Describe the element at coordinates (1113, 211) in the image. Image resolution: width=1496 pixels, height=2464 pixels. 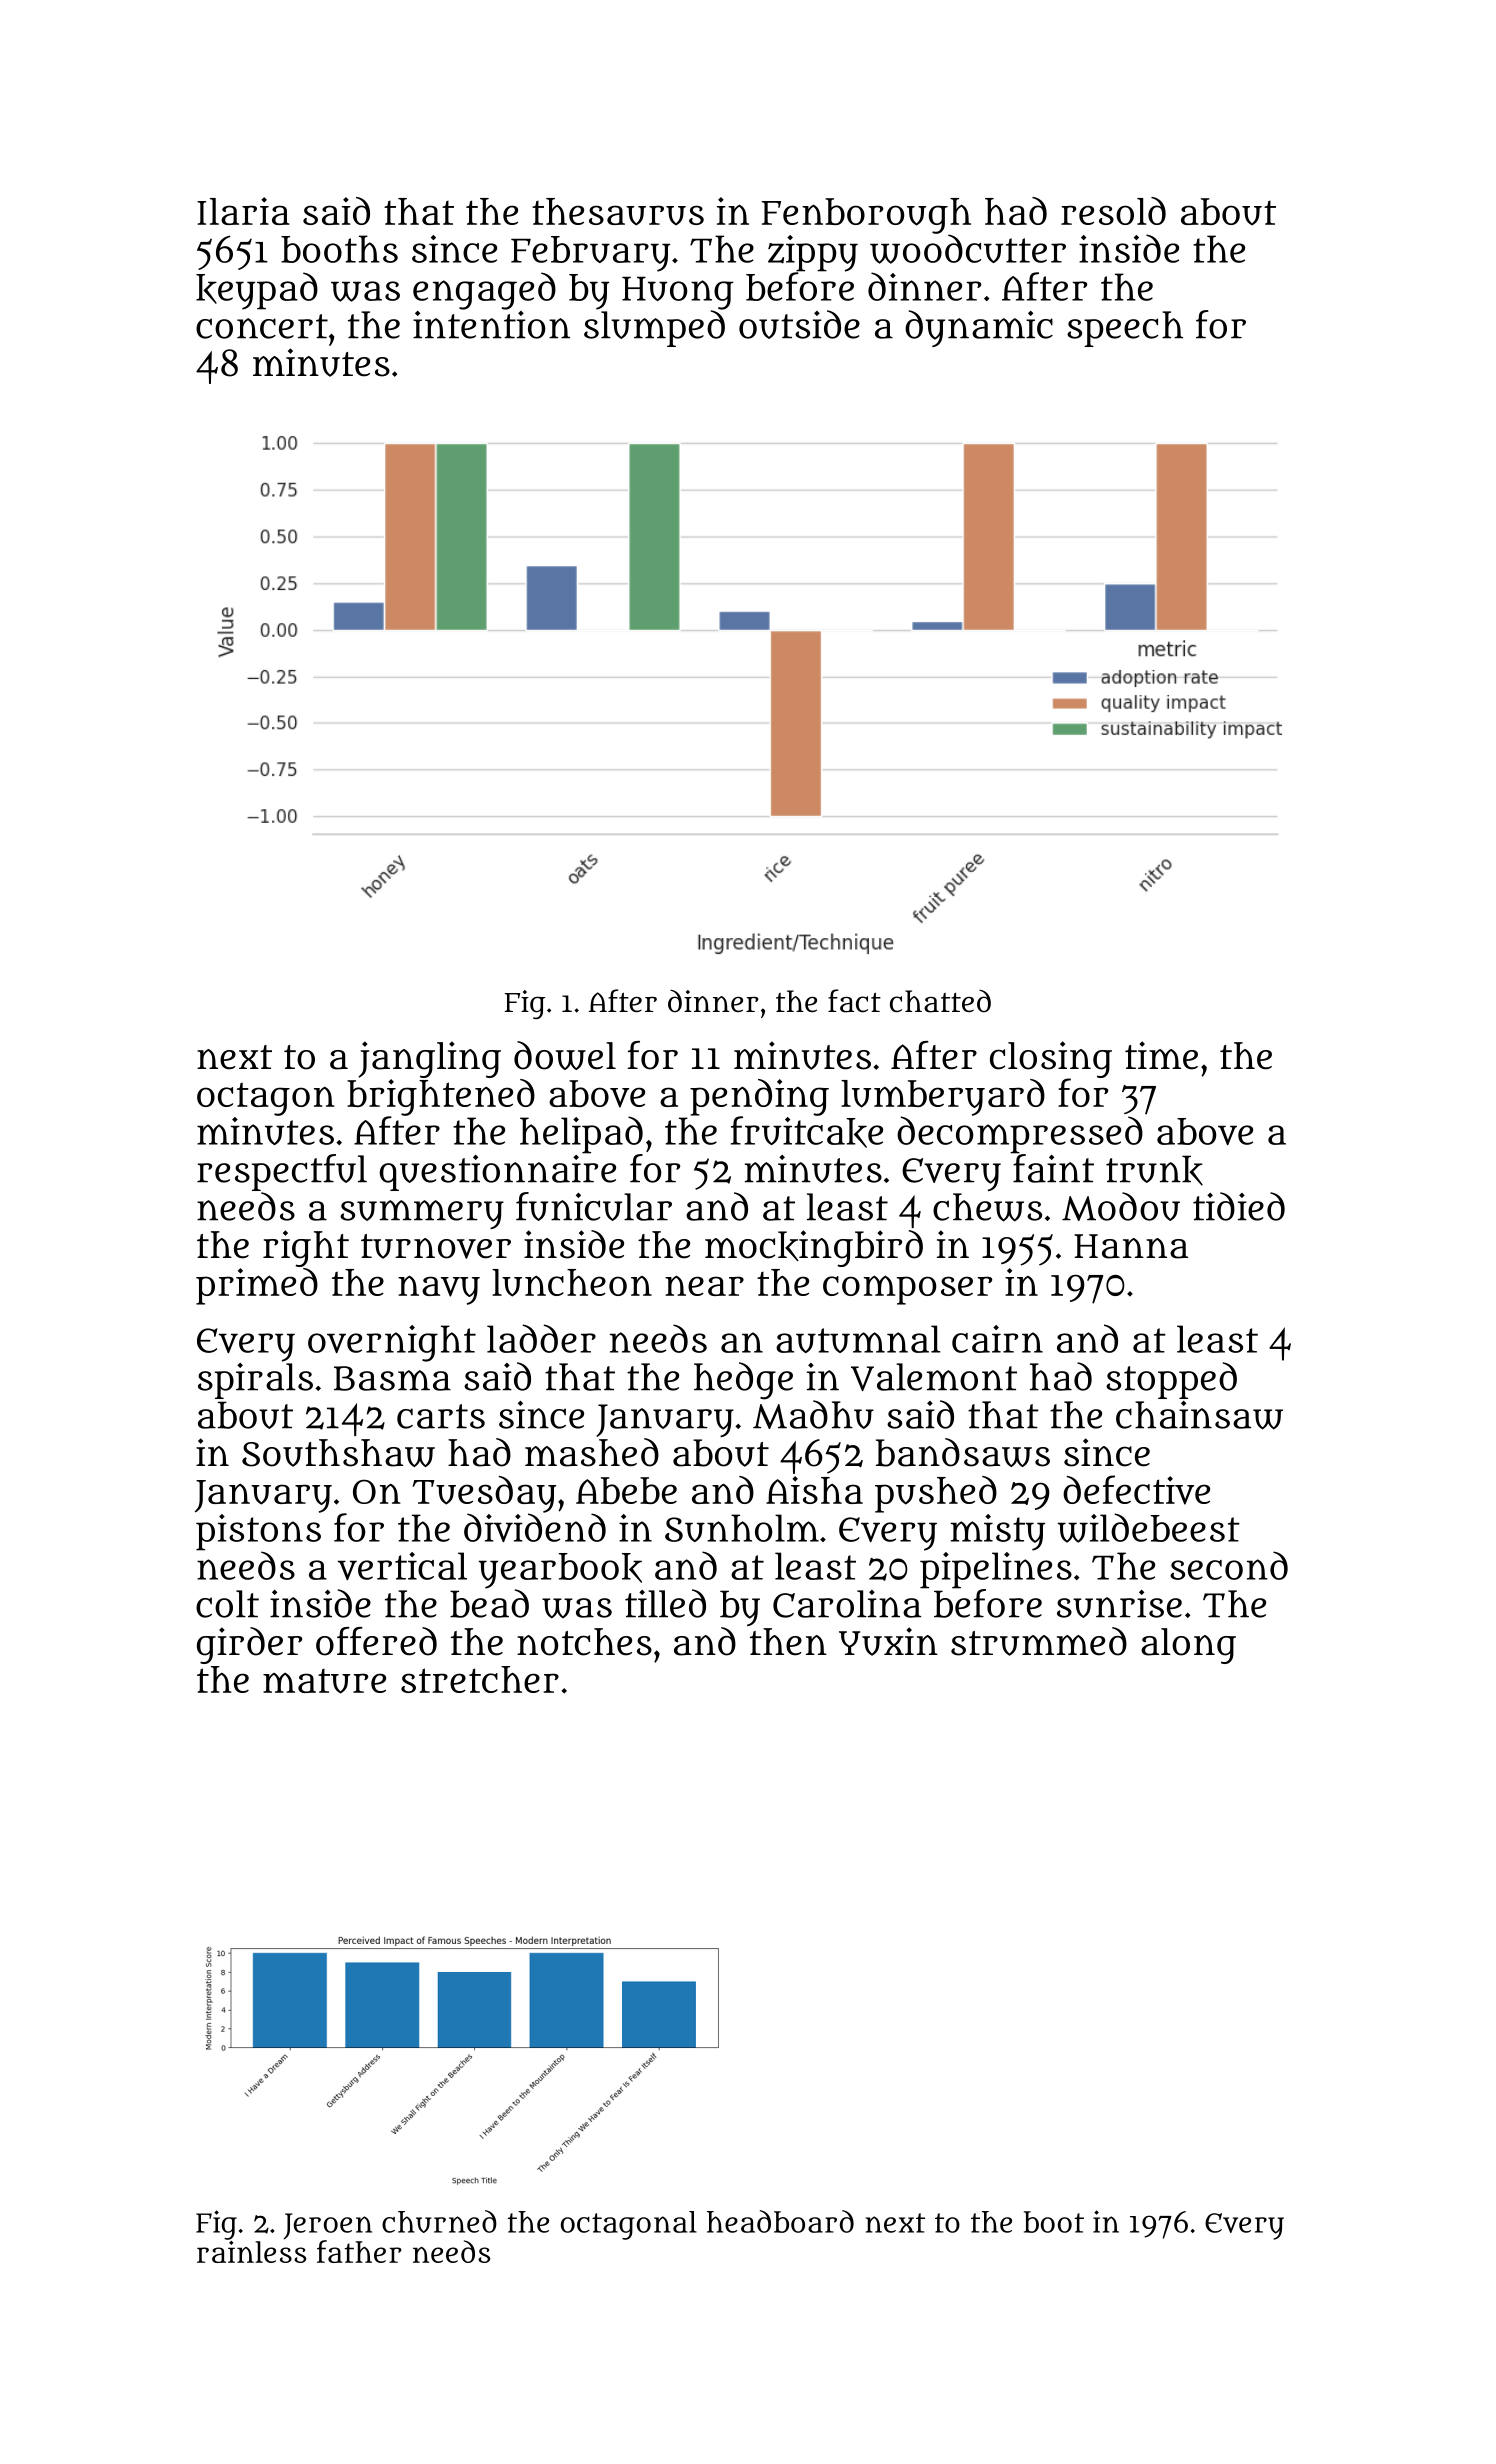
I see `resold` at that location.
